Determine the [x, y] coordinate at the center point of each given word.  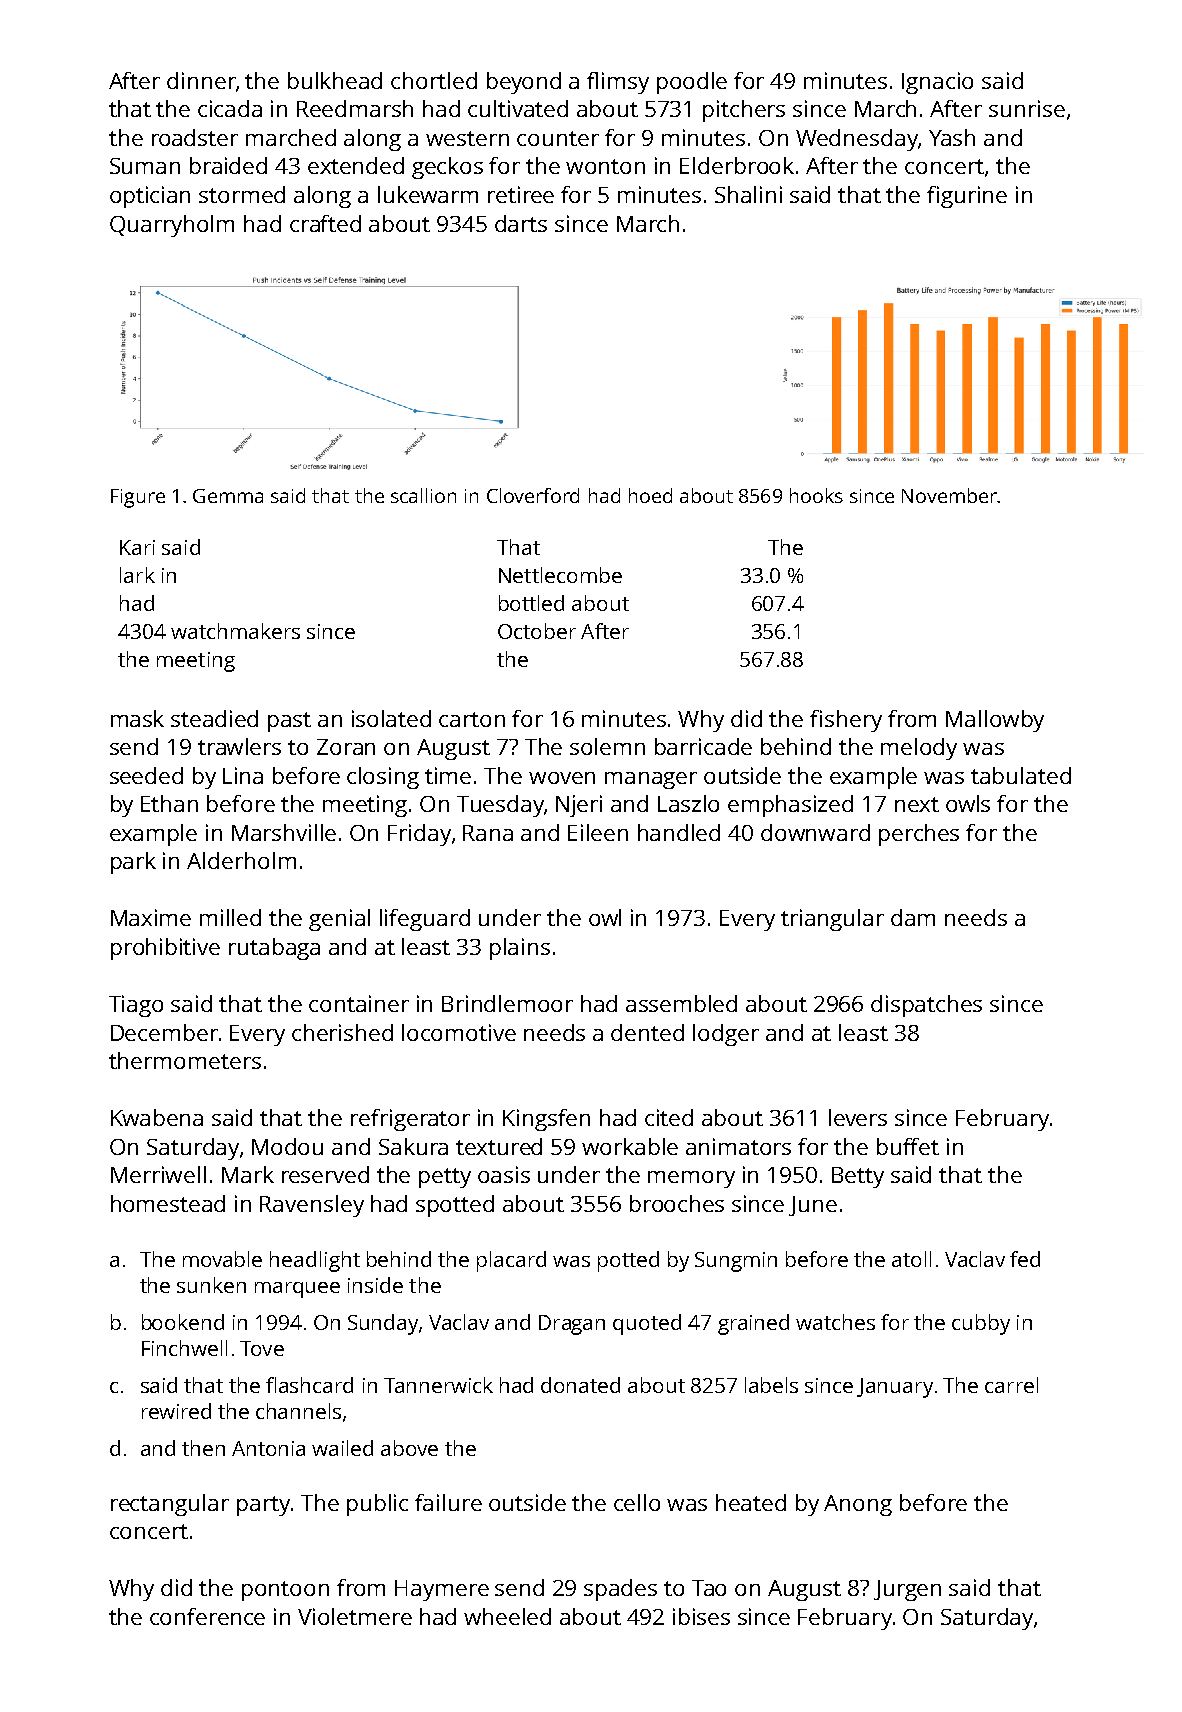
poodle [692, 83]
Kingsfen [546, 1120]
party [263, 1506]
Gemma [228, 496]
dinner [201, 80]
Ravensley [312, 1206]
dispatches [926, 1006]
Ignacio [937, 83]
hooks [816, 495]
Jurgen [907, 1590]
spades [620, 1590]
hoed [650, 495]
